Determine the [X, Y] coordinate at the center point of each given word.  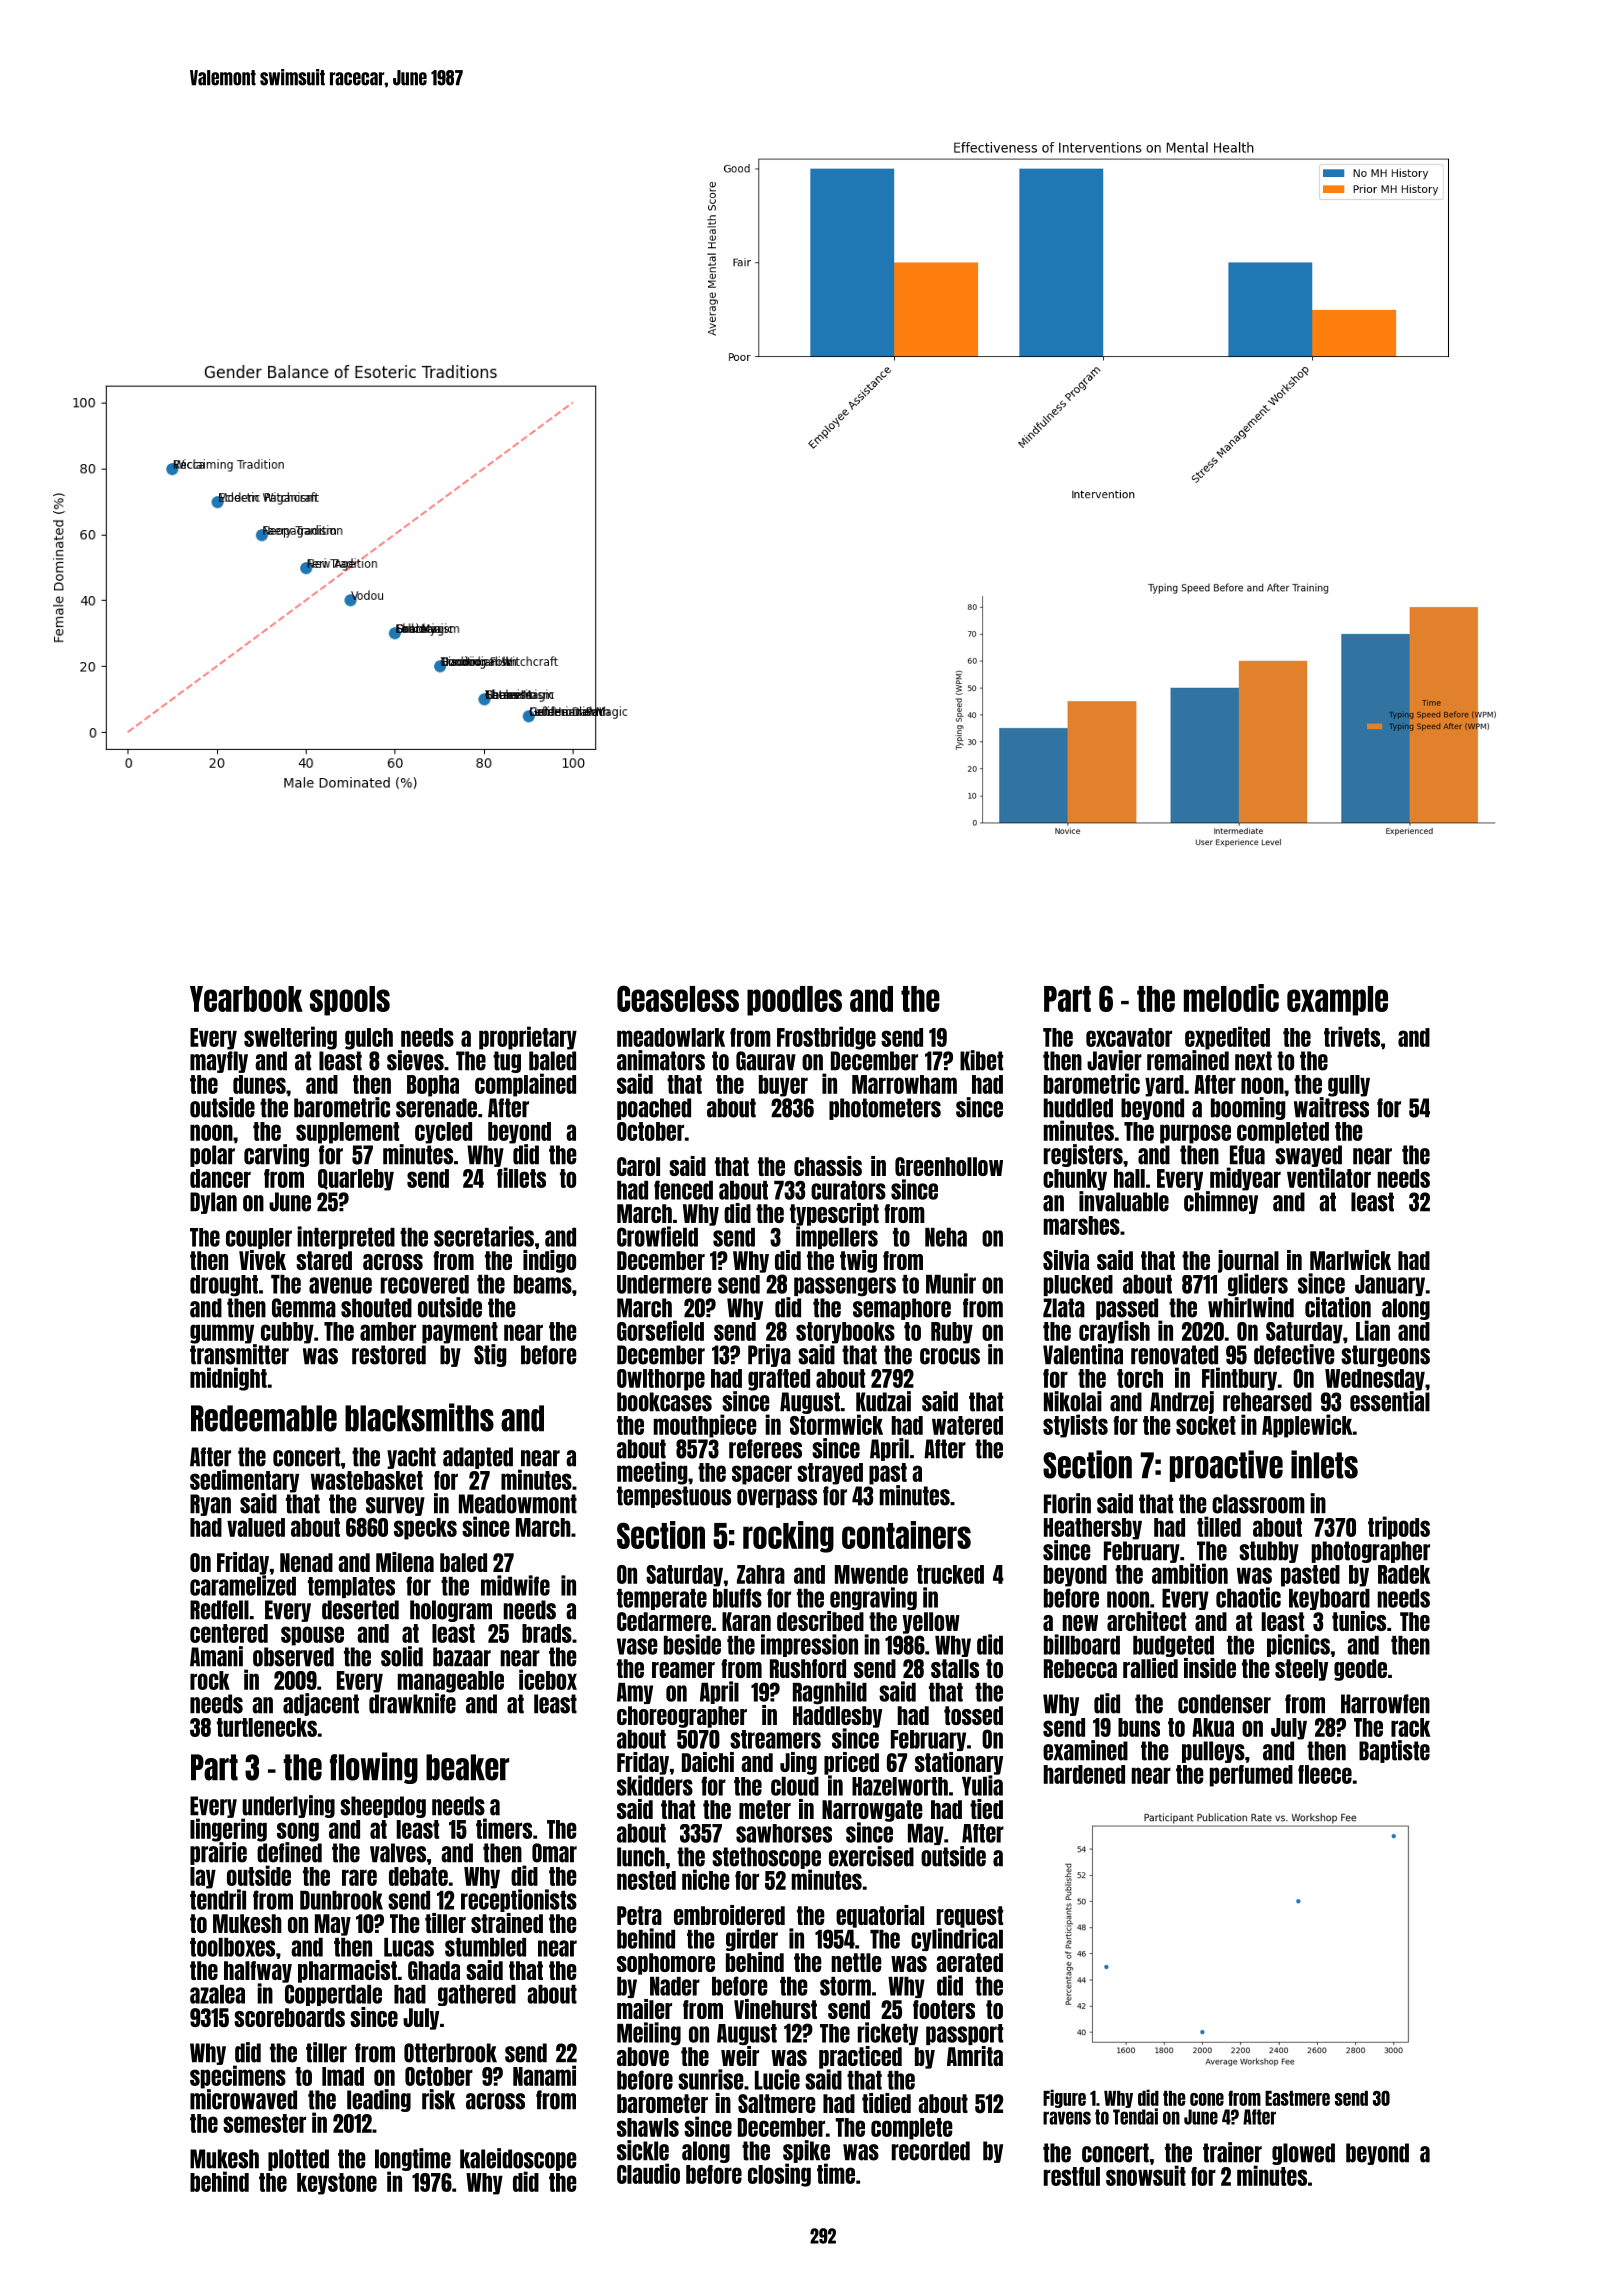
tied [986, 1809]
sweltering [290, 1038]
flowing [374, 1768]
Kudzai [883, 1401]
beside [692, 1644]
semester [264, 2123]
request [970, 1917]
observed [293, 1657]
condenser [1224, 1704]
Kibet [981, 1060]
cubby [287, 1333]
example [1337, 1001]
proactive [1226, 1466]
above [643, 2056]
